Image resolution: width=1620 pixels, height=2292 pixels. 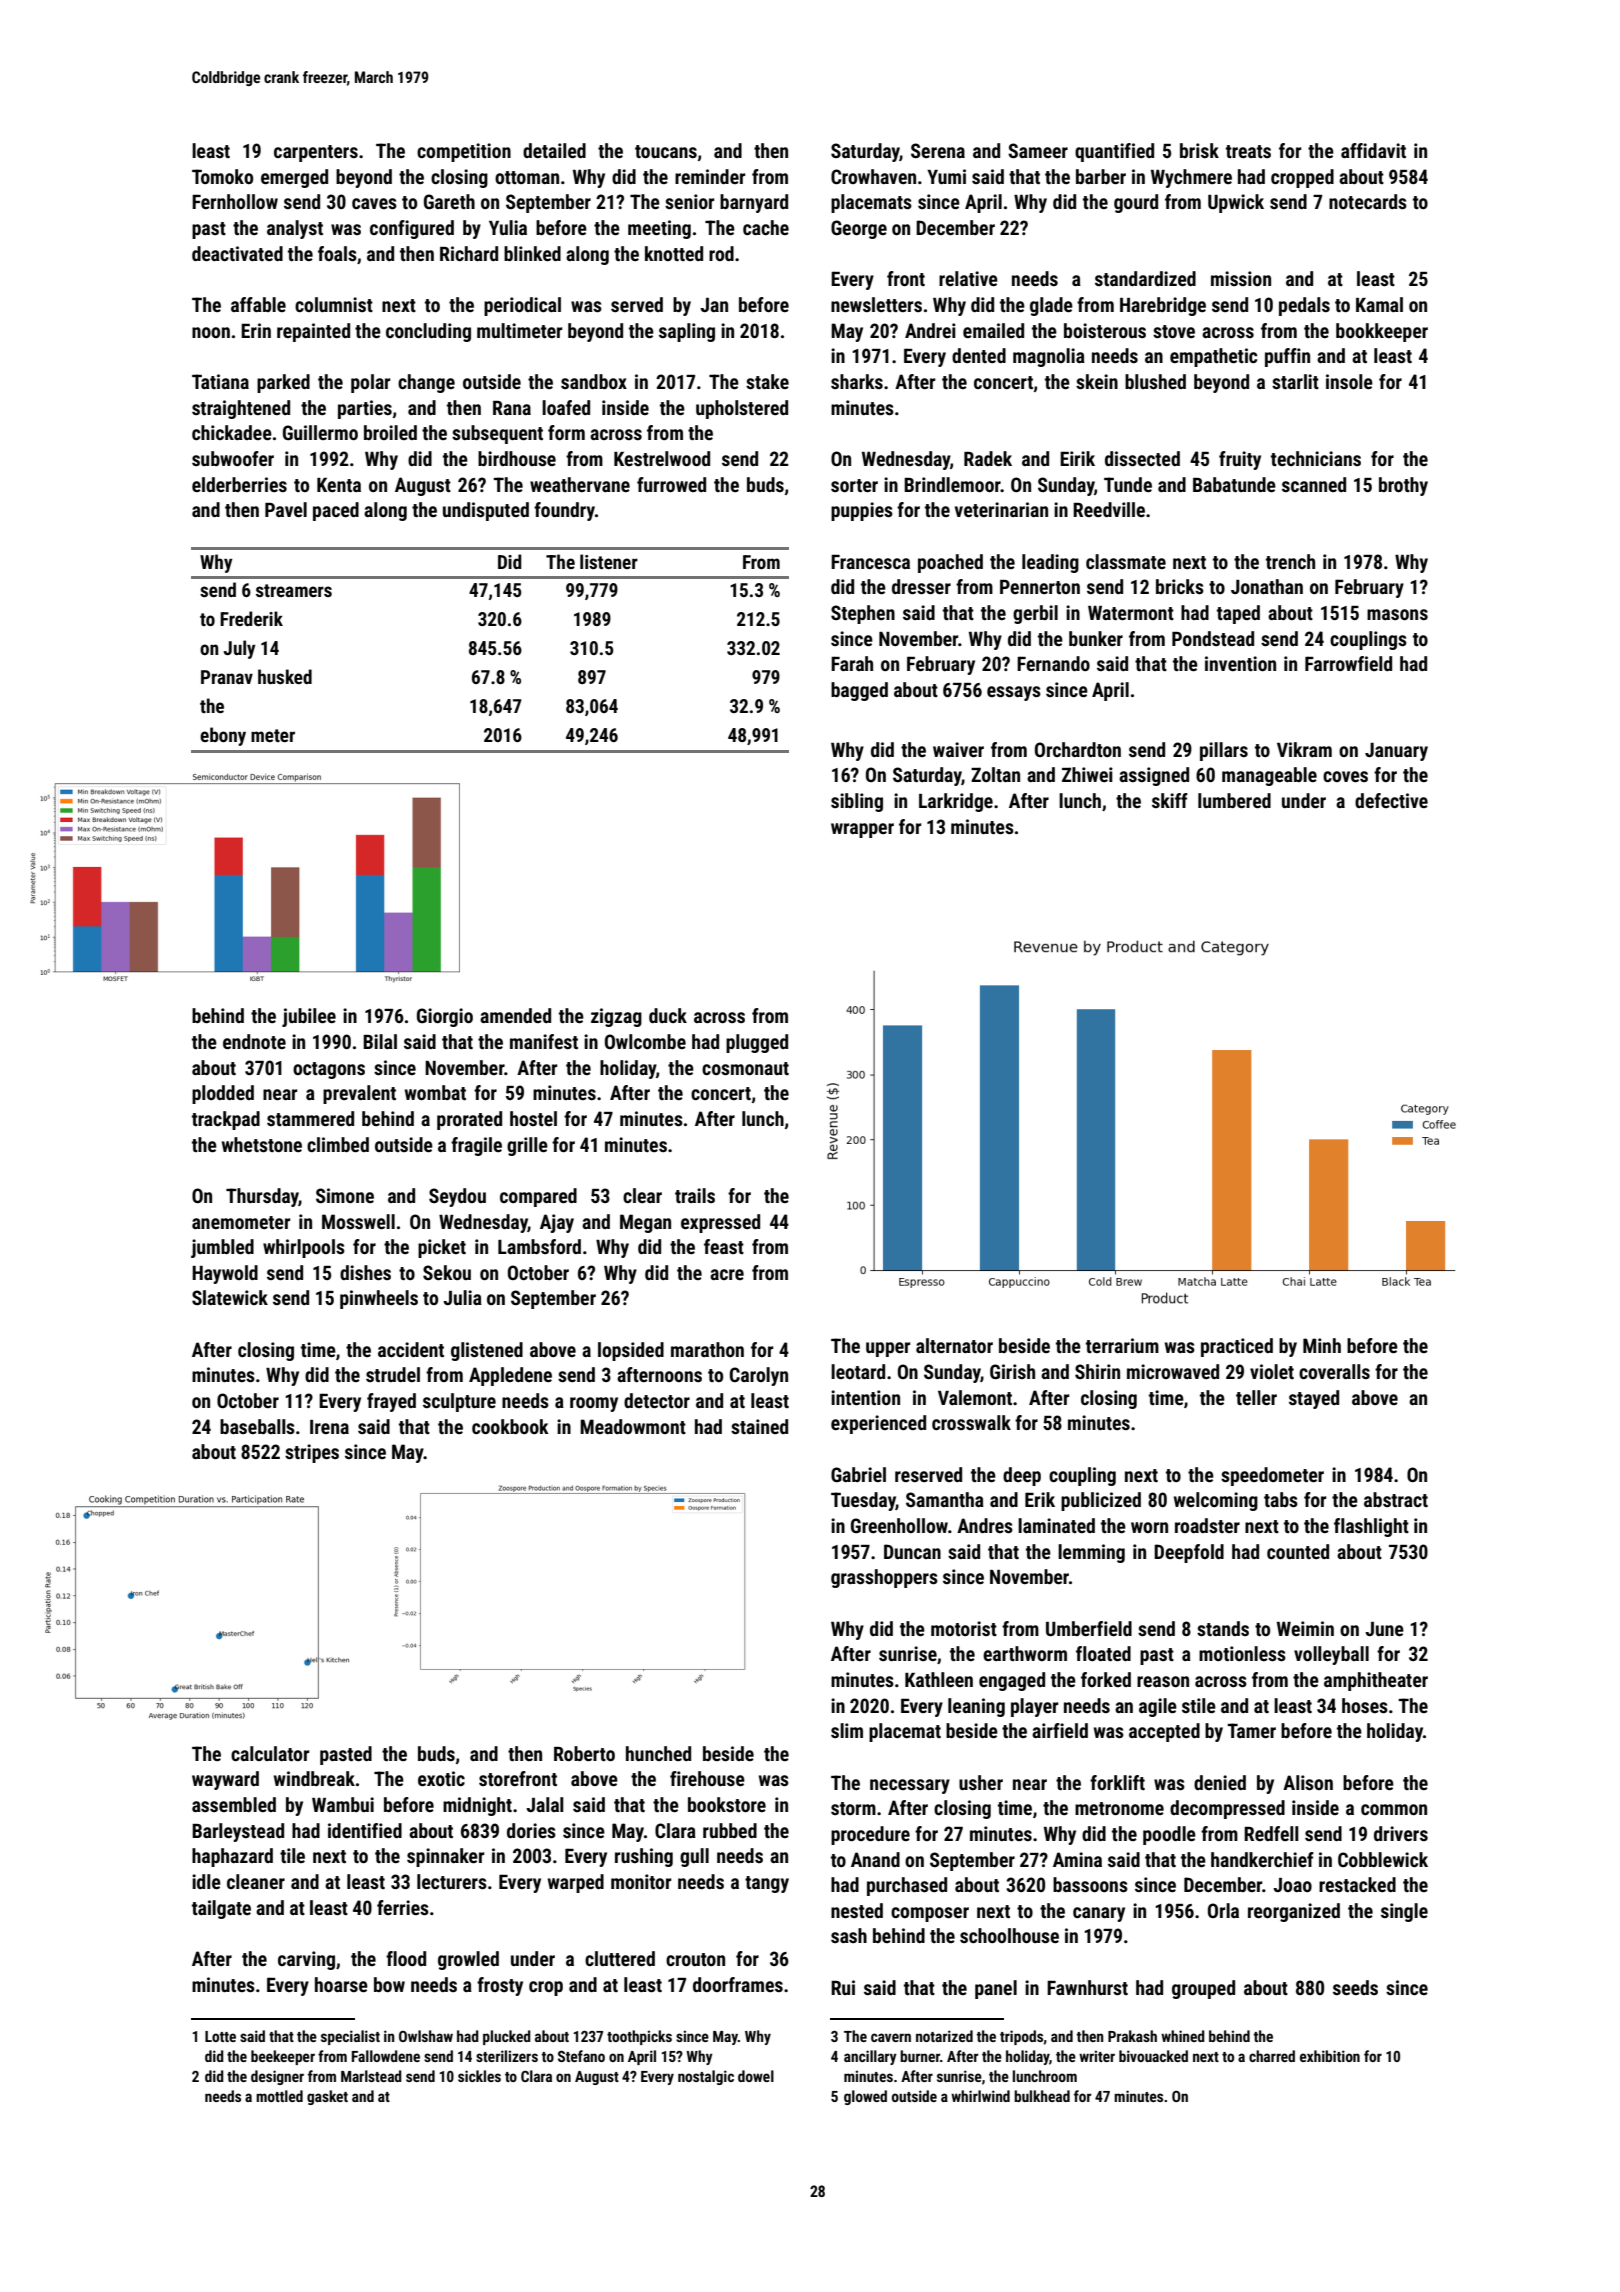 I want to click on alternator, so click(x=954, y=1345).
